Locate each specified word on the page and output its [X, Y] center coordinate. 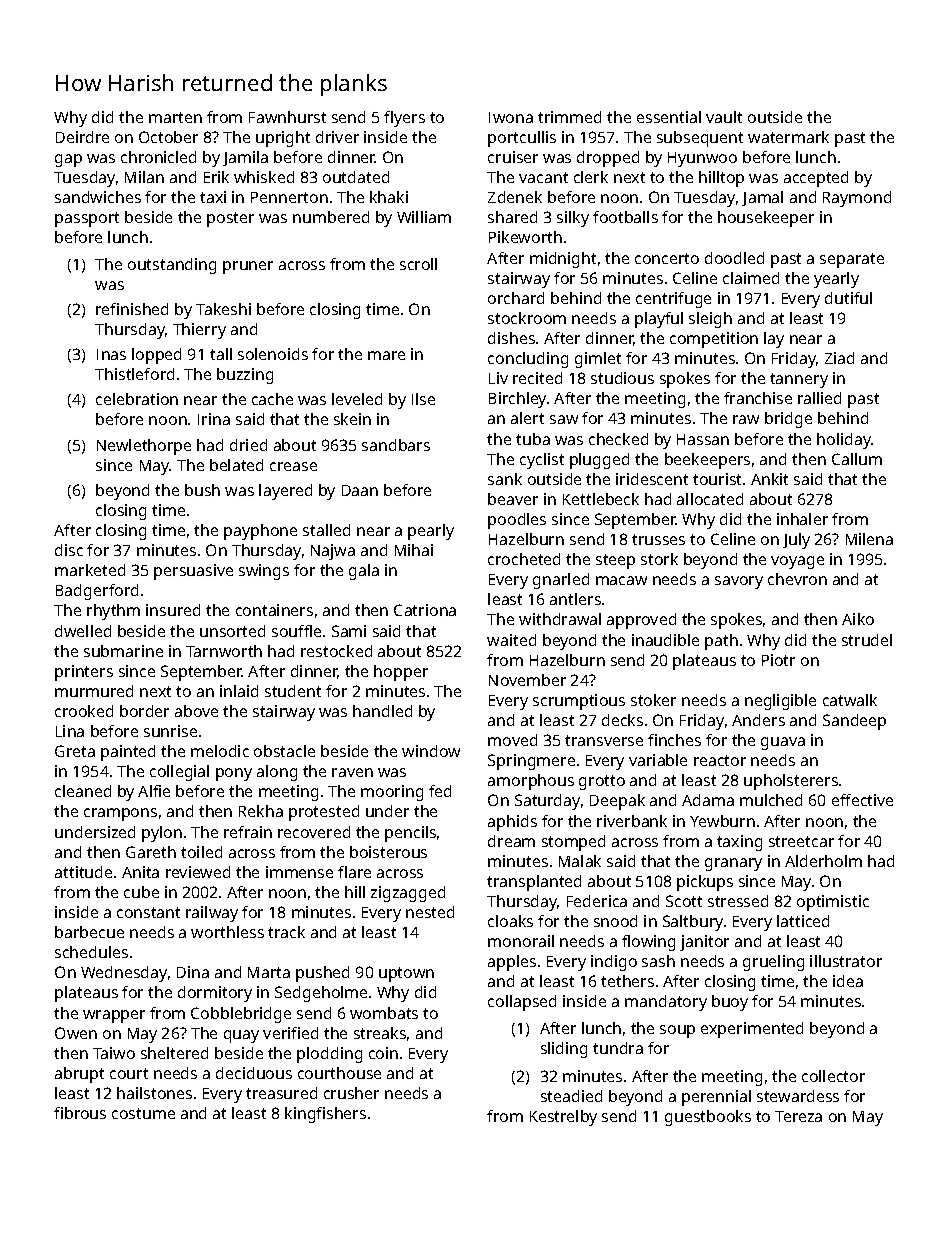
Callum [857, 459]
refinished [132, 309]
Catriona [425, 610]
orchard [516, 298]
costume [143, 1113]
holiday [844, 441]
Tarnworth [224, 651]
